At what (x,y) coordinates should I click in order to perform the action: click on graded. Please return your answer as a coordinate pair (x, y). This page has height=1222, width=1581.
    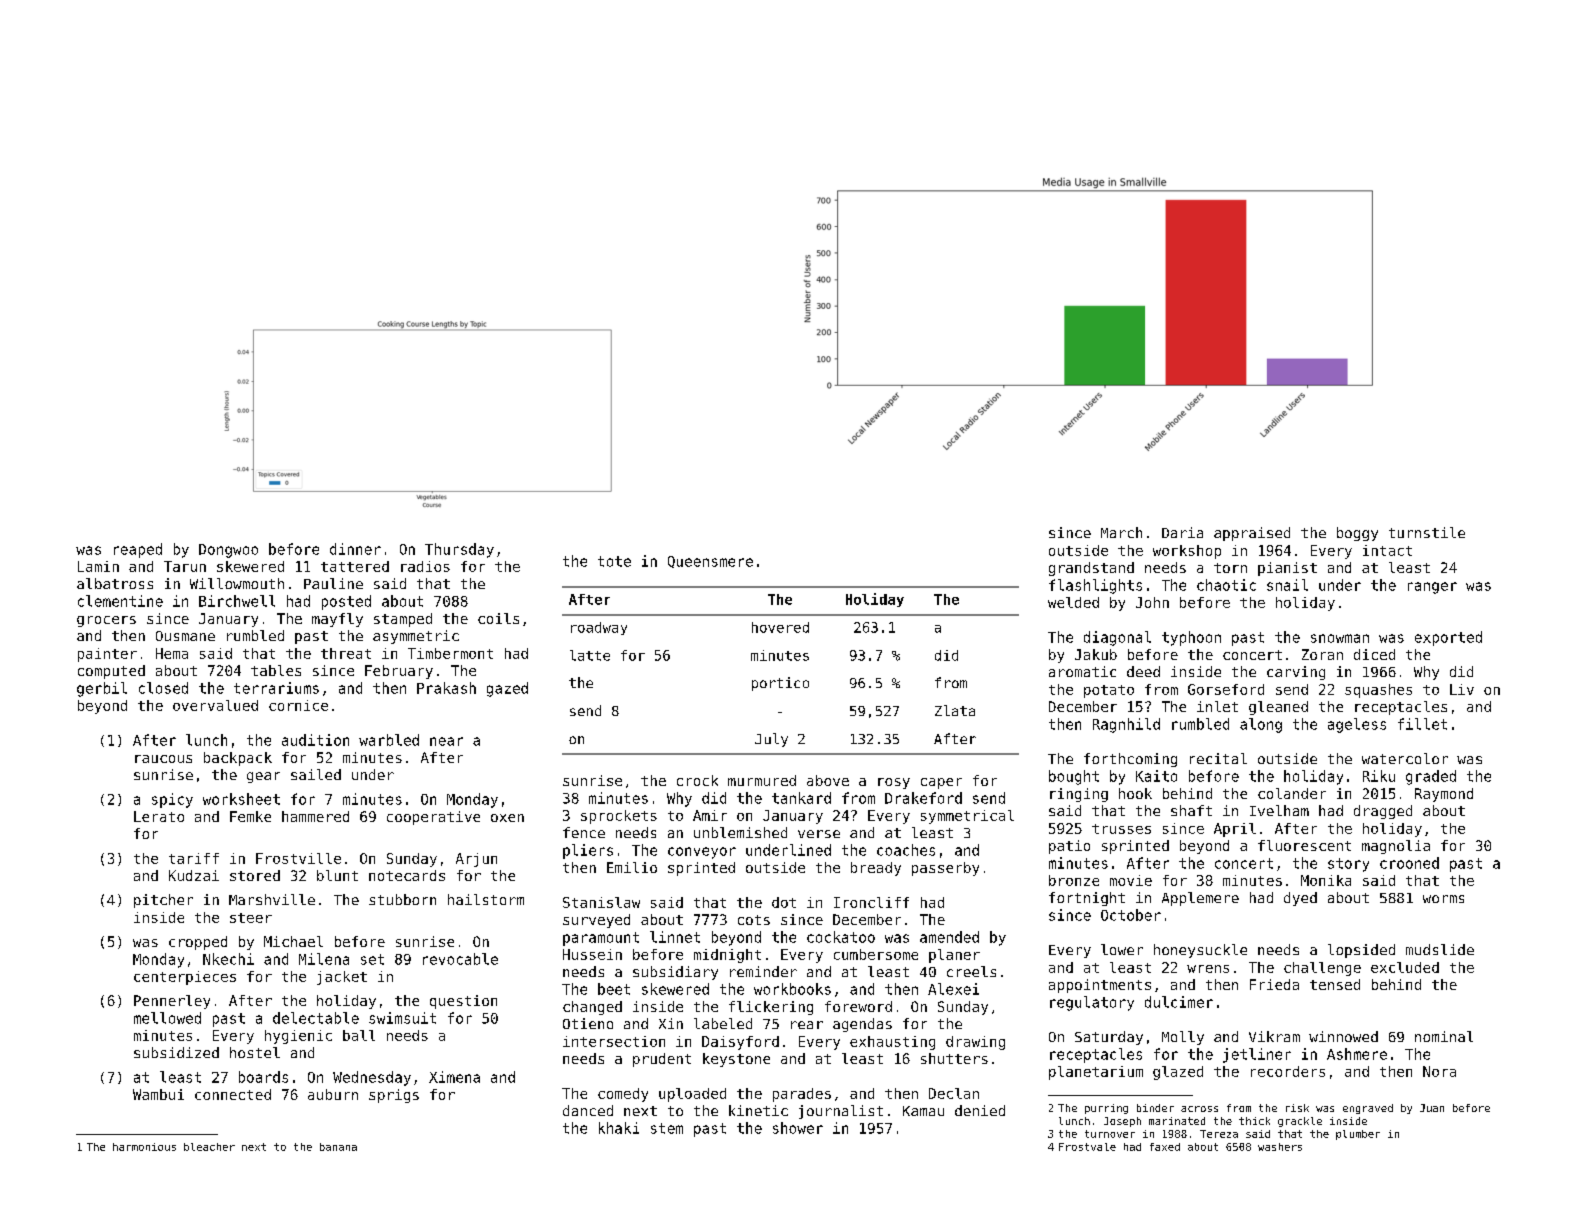
    Looking at the image, I should click on (1431, 777).
